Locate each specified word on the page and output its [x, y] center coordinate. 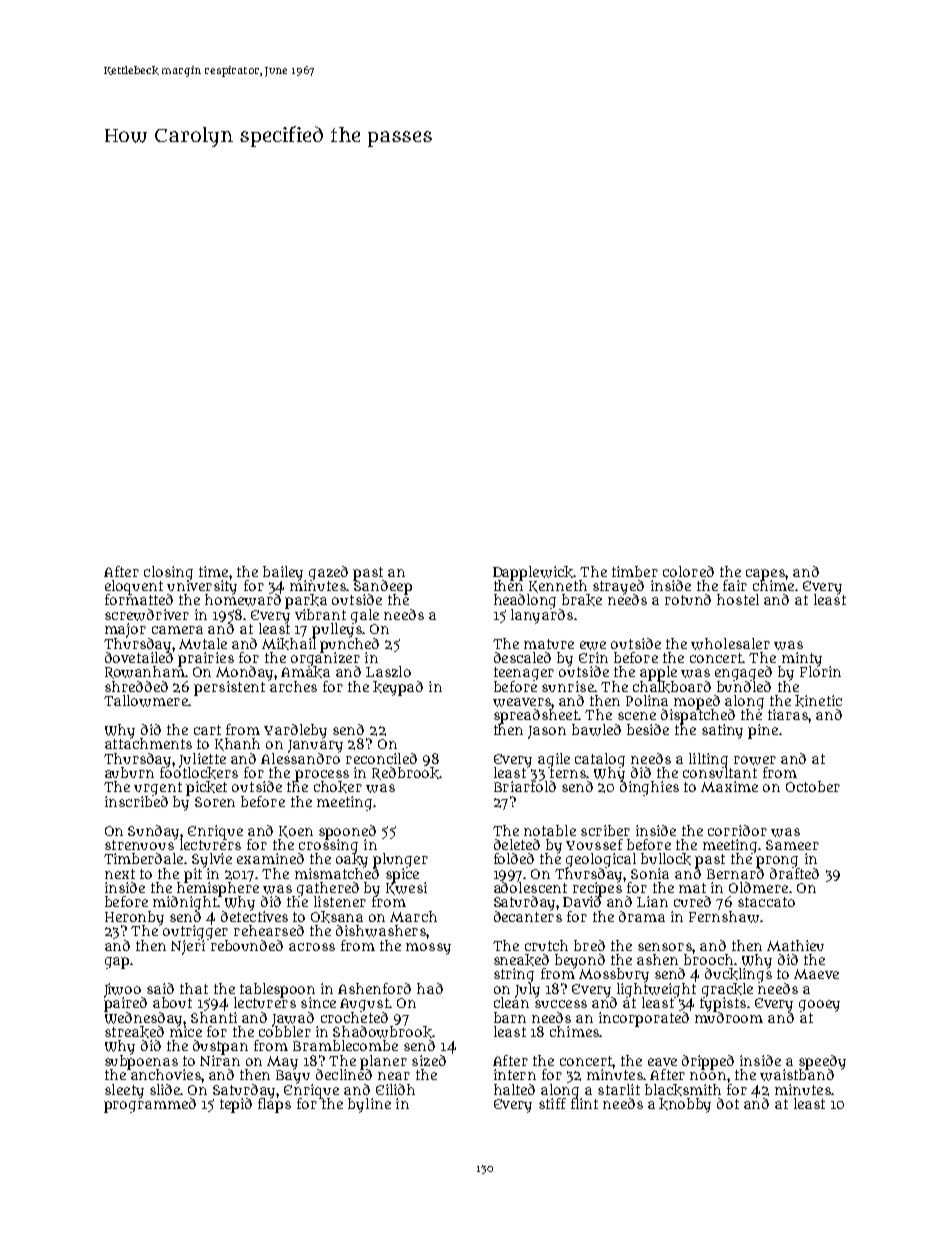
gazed [328, 573]
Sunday [154, 832]
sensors [665, 947]
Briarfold [525, 786]
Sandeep [382, 587]
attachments [148, 743]
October [813, 786]
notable [550, 830]
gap [117, 963]
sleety [124, 1091]
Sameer [792, 845]
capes [765, 574]
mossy [428, 949]
